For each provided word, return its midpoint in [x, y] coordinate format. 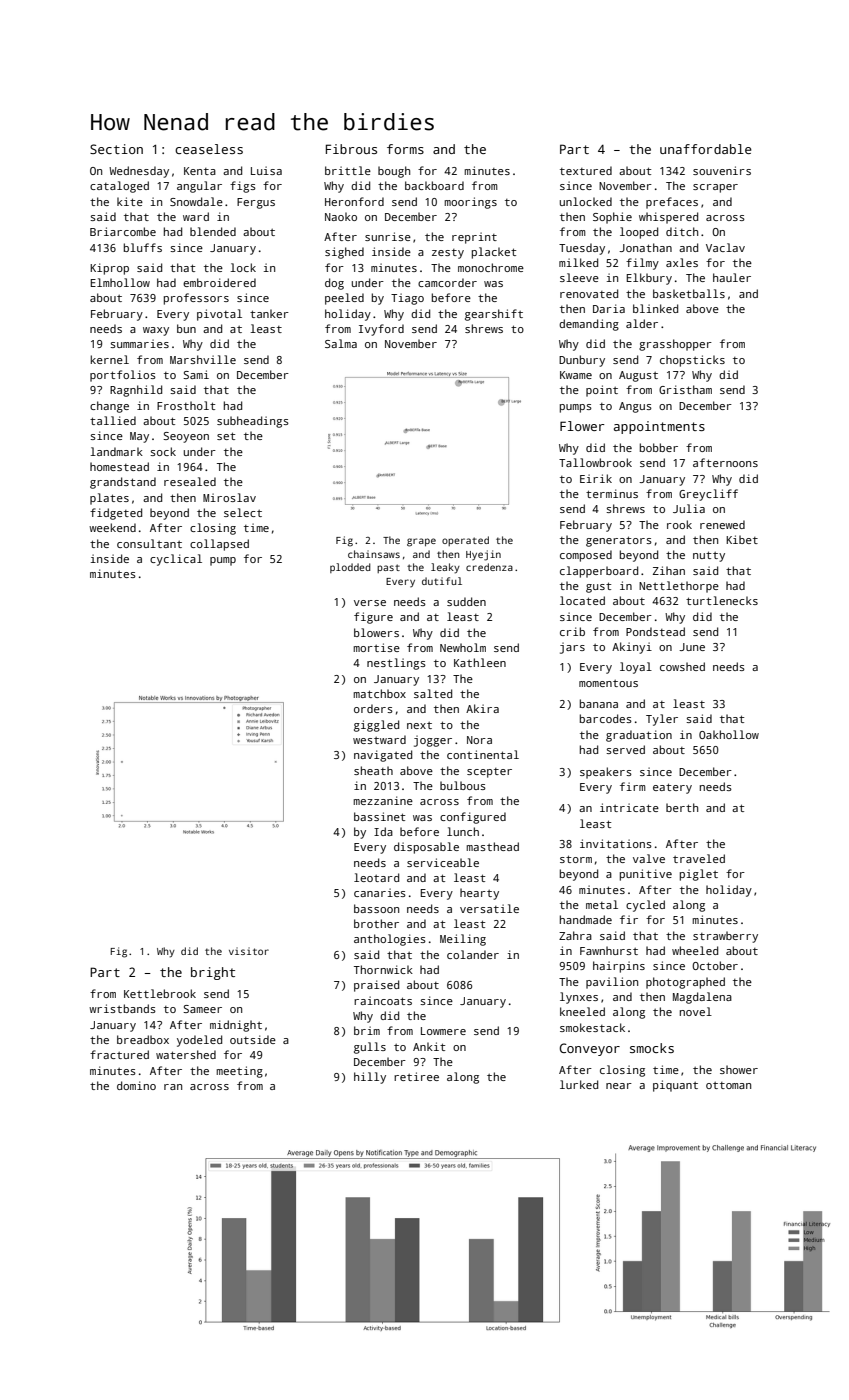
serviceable [443, 862]
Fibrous [351, 149]
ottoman [728, 1085]
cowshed [682, 666]
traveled [699, 858]
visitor [249, 951]
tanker [269, 313]
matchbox [379, 693]
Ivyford [381, 330]
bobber [659, 447]
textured [586, 170]
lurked [579, 1084]
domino [136, 1085]
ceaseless [209, 149]
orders [373, 708]
